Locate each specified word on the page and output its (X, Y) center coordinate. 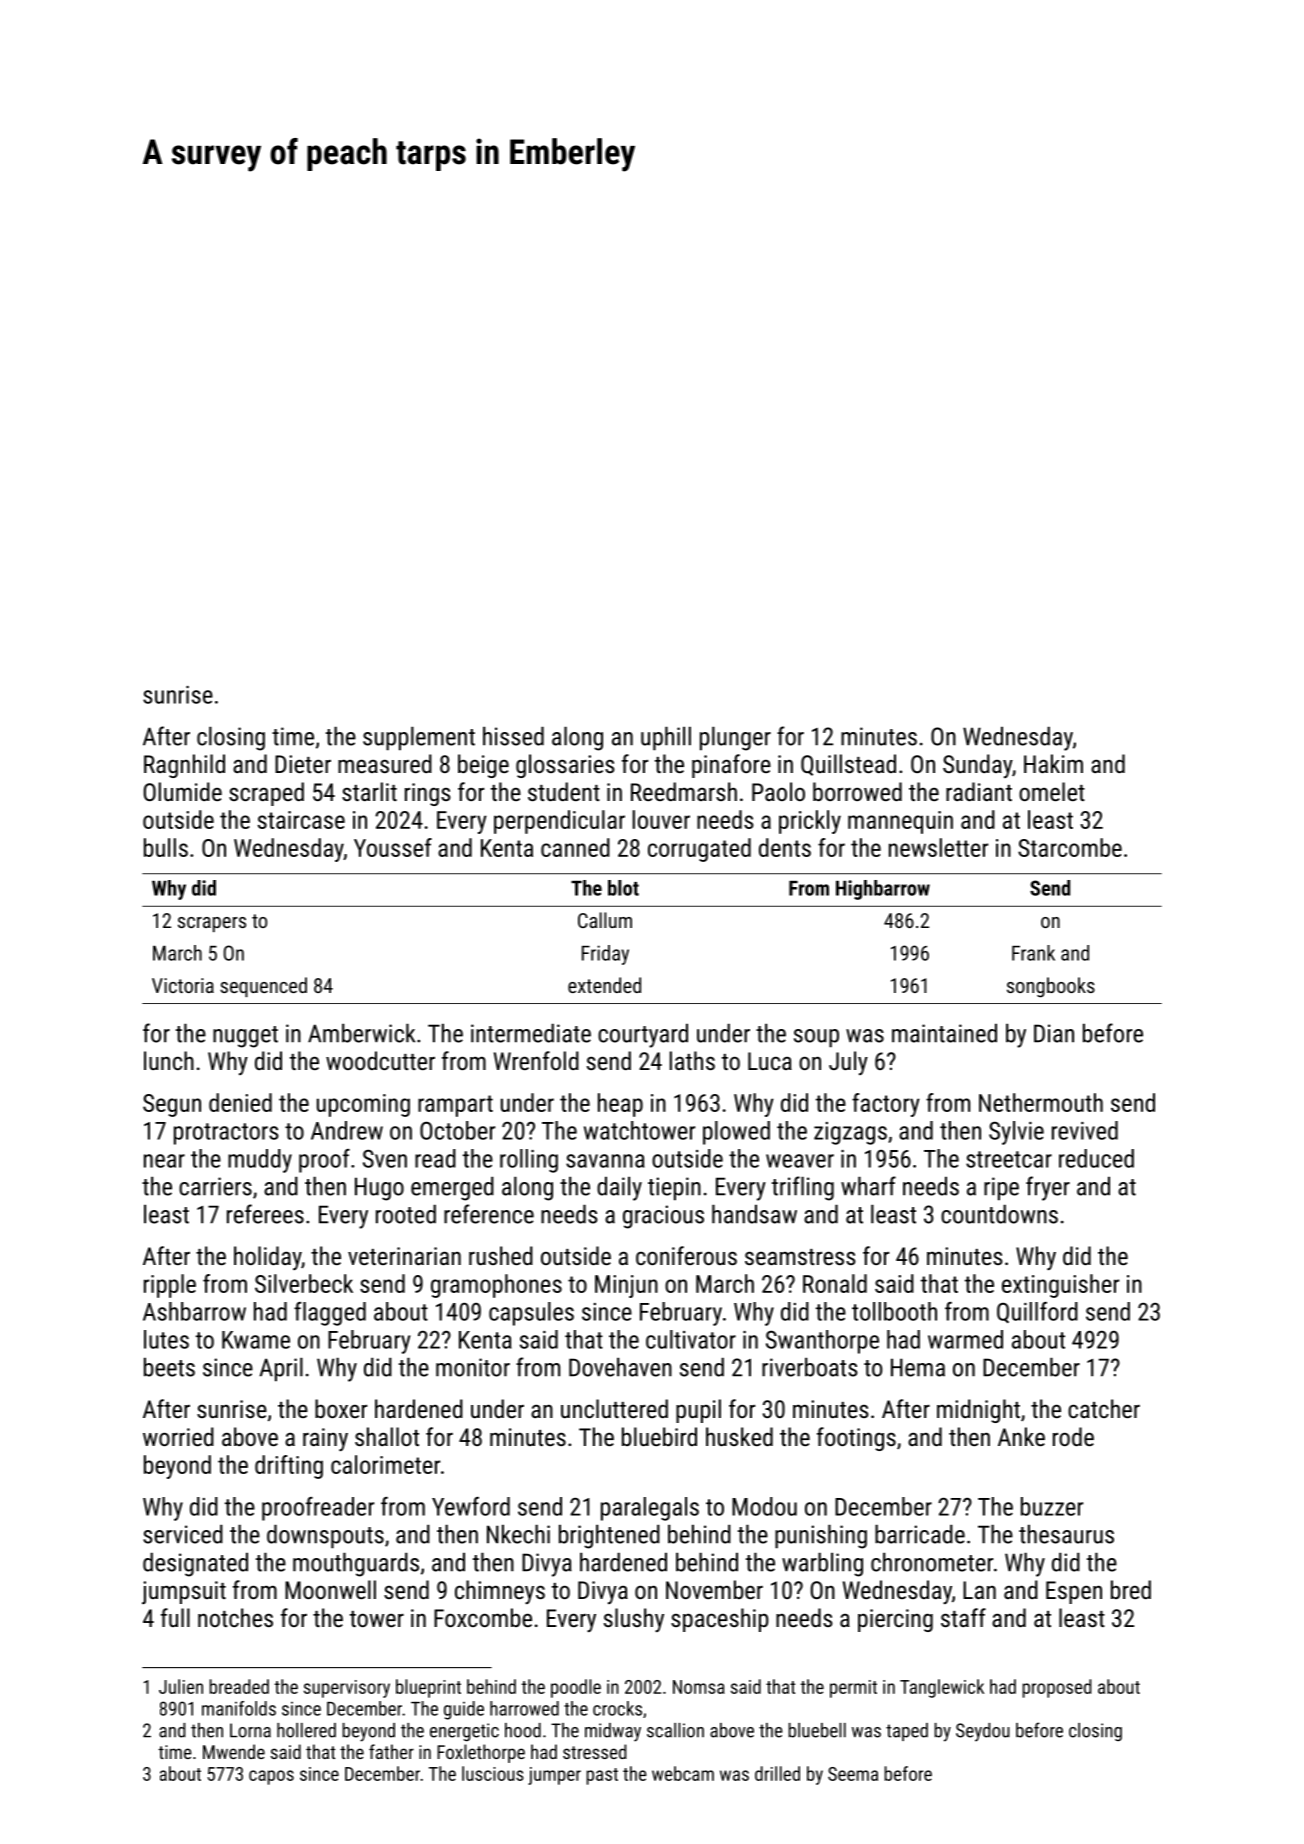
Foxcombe (483, 1617)
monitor (473, 1367)
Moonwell (330, 1589)
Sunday (977, 766)
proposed (1056, 1688)
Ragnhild (184, 766)
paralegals (650, 1509)
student (564, 791)
